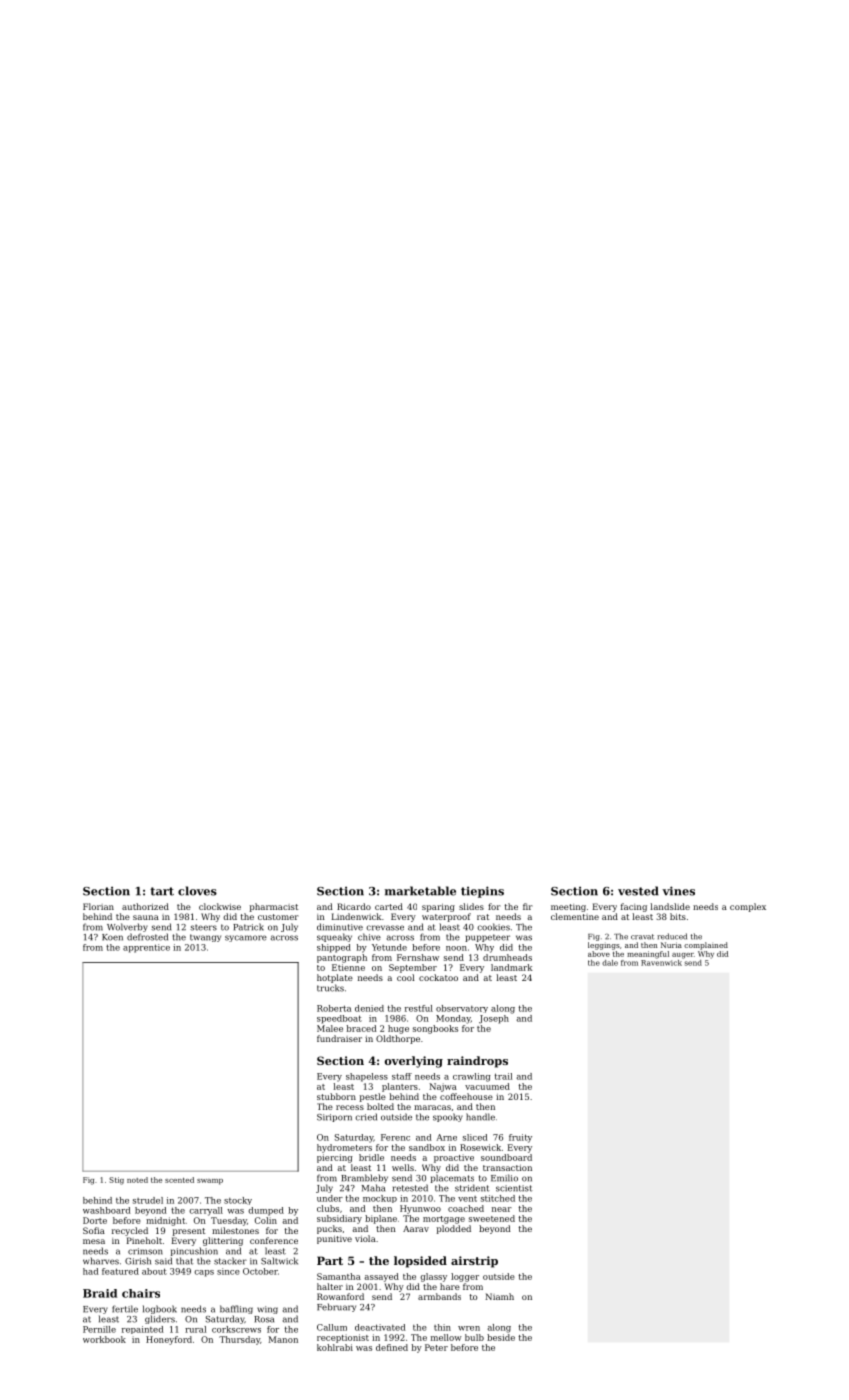 Image resolution: width=849 pixels, height=1400 pixels. Describe the element at coordinates (334, 1240) in the image. I see `punitive` at that location.
